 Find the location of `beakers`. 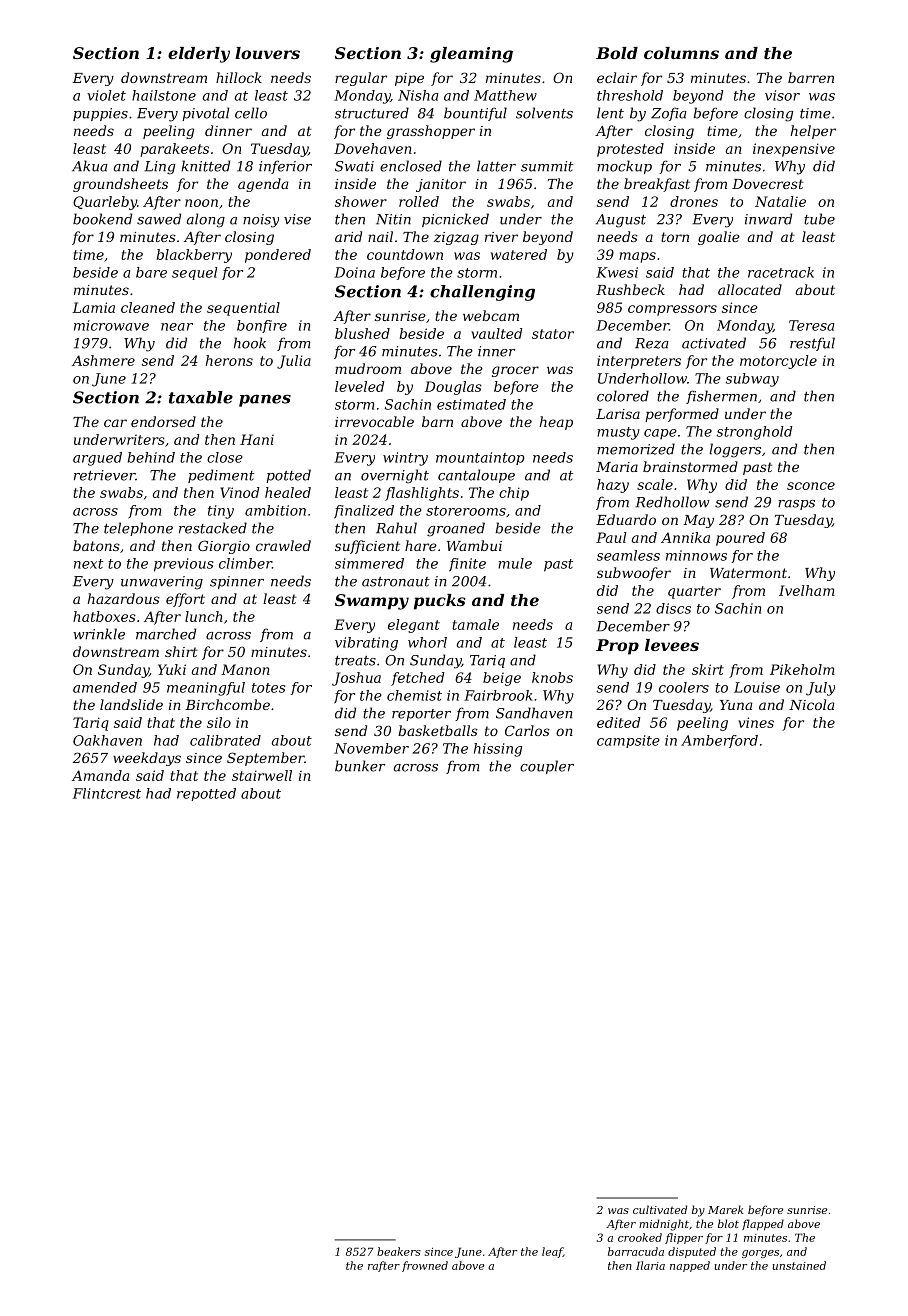

beakers is located at coordinates (399, 1251).
